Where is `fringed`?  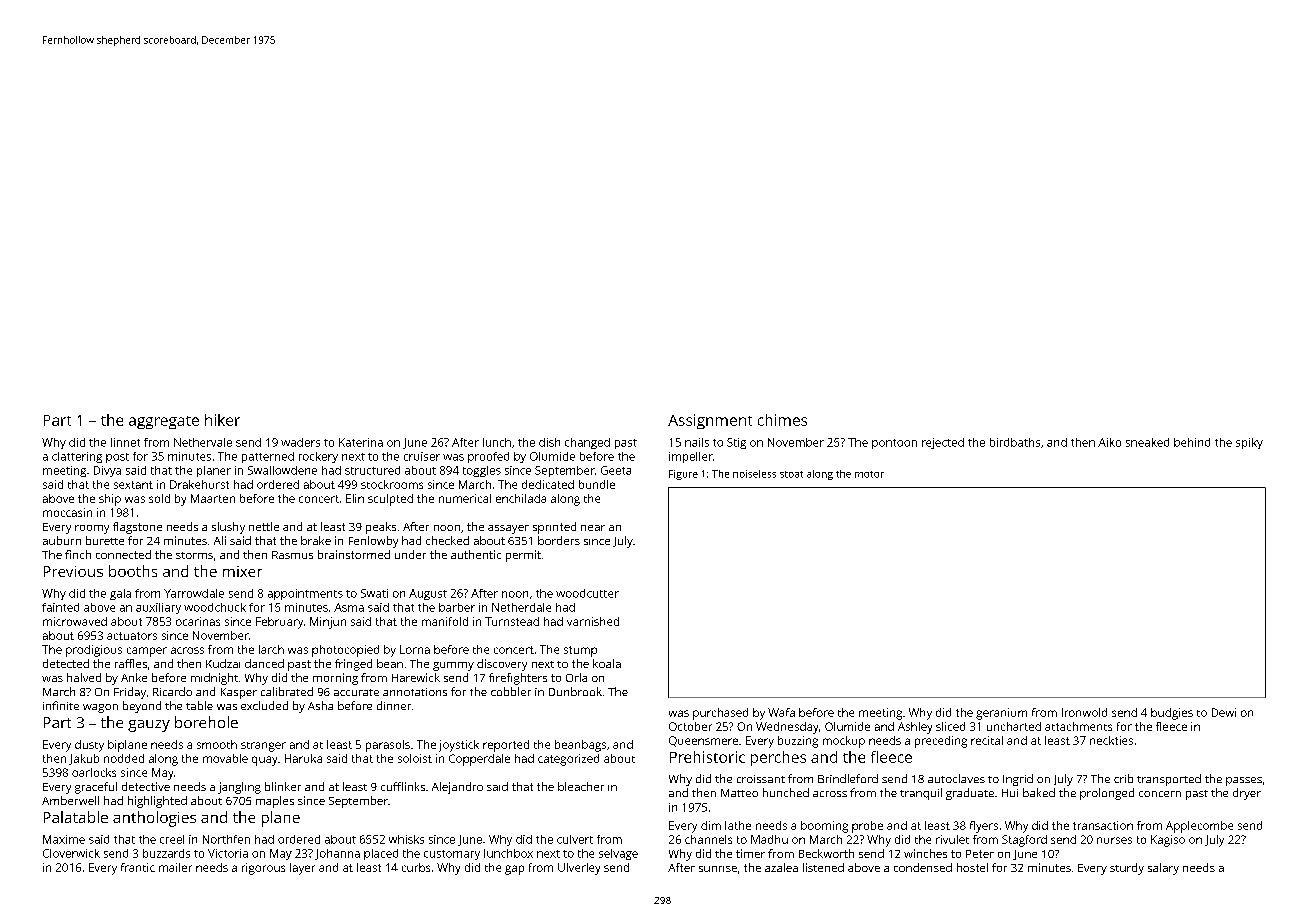 fringed is located at coordinates (353, 665).
